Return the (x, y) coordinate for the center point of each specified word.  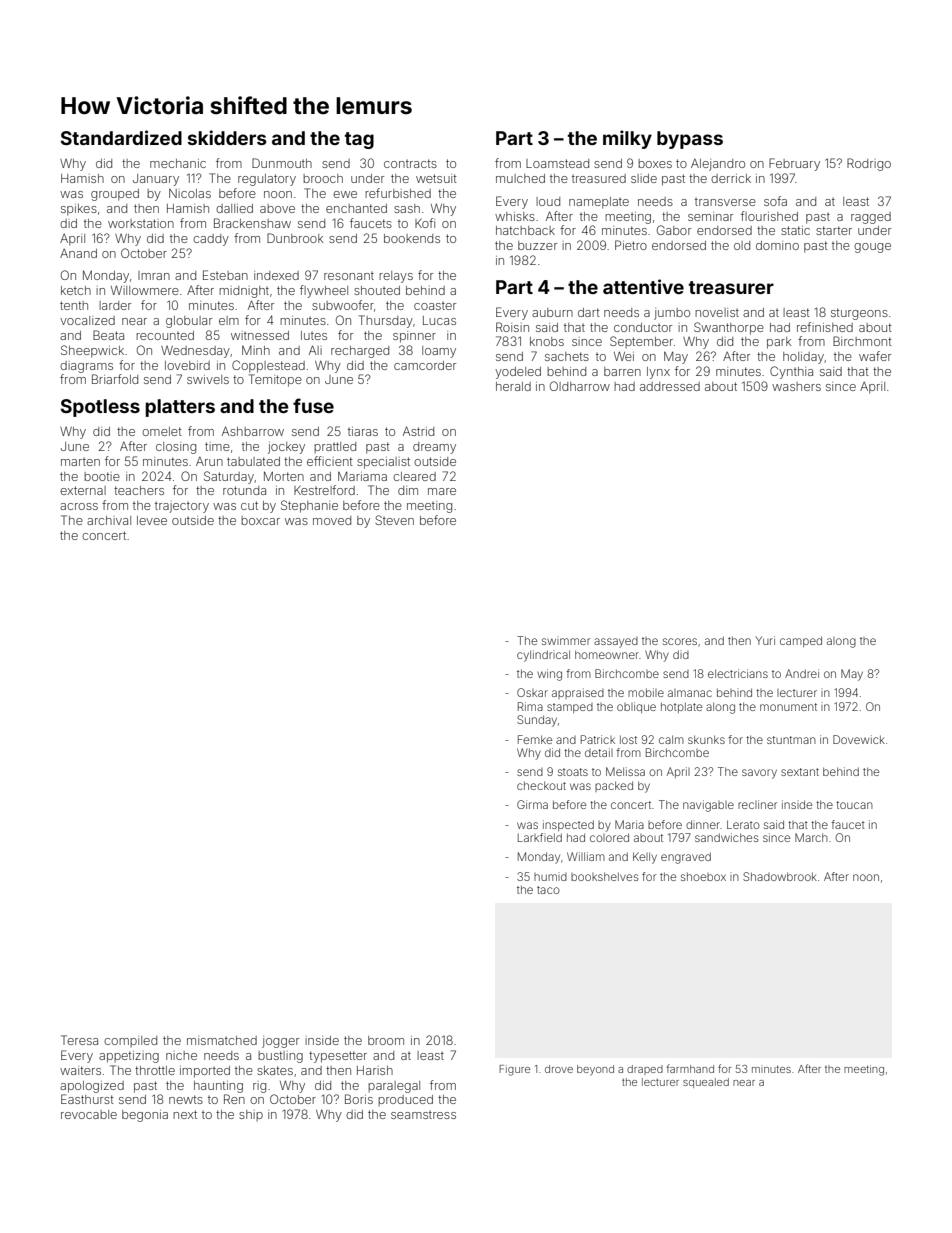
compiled (130, 1041)
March (811, 837)
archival (109, 520)
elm (229, 320)
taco (548, 890)
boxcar (260, 520)
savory (759, 774)
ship (251, 1115)
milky (627, 139)
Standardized (121, 137)
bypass (690, 140)
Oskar (532, 692)
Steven (394, 520)
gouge (872, 248)
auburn (552, 312)
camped (801, 641)
